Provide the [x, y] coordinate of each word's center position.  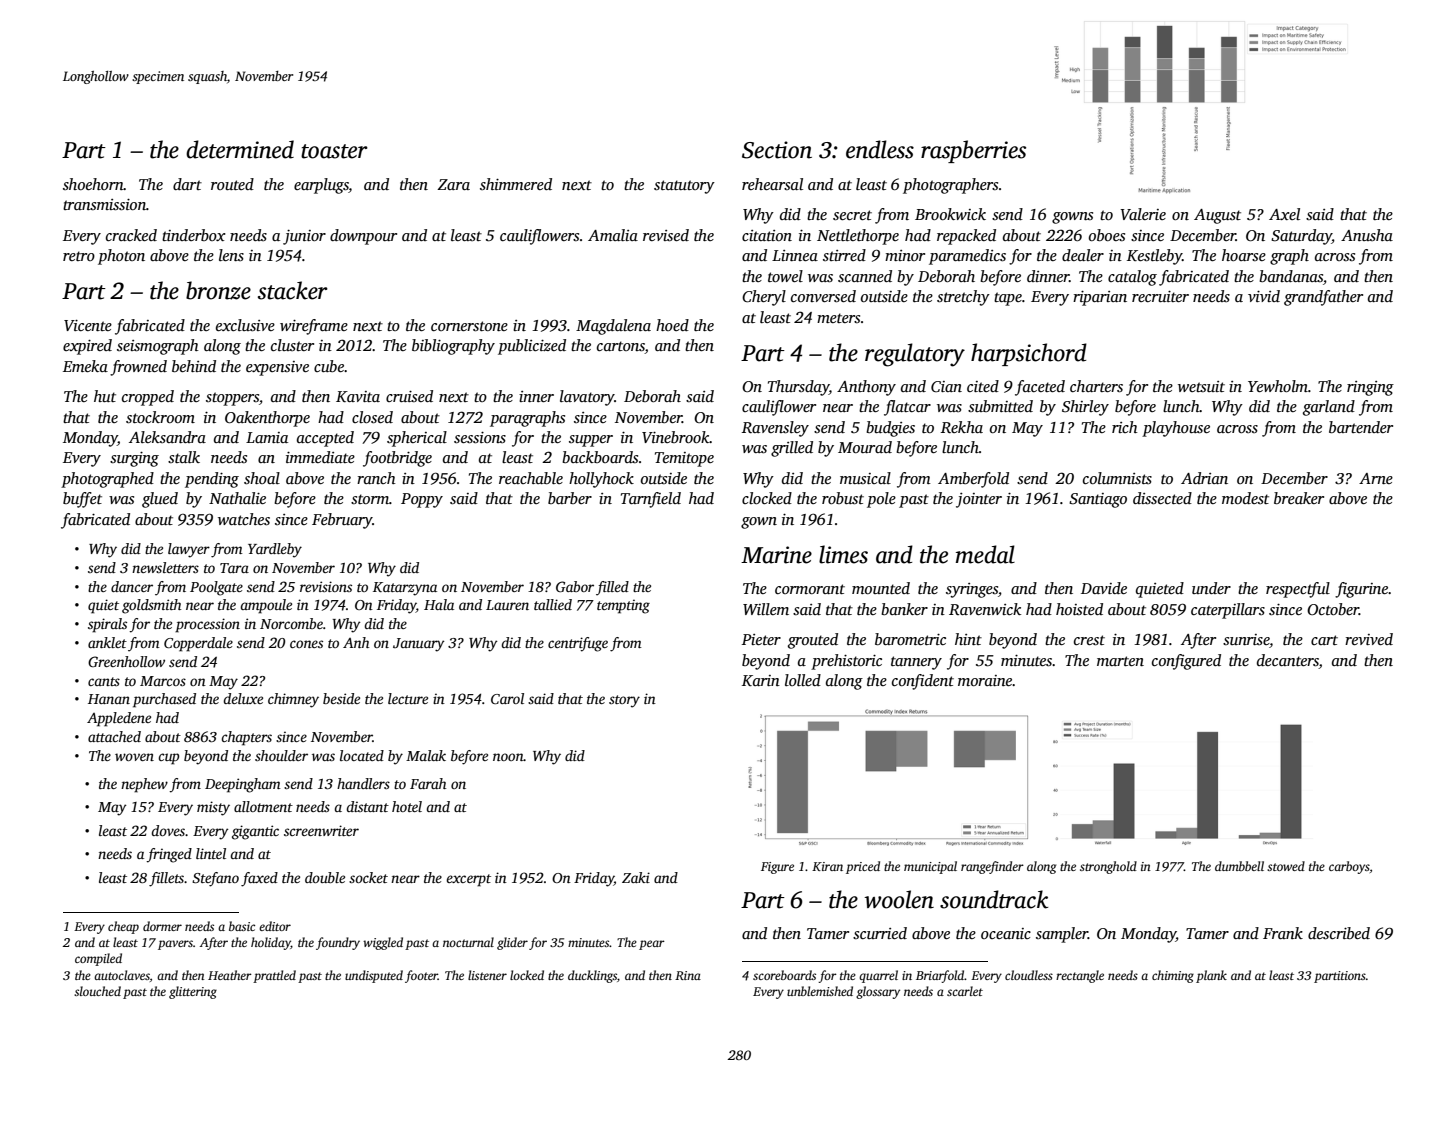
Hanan [109, 699]
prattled [274, 976]
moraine [985, 680]
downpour [363, 237]
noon [508, 757]
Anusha [1367, 235]
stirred [844, 255]
